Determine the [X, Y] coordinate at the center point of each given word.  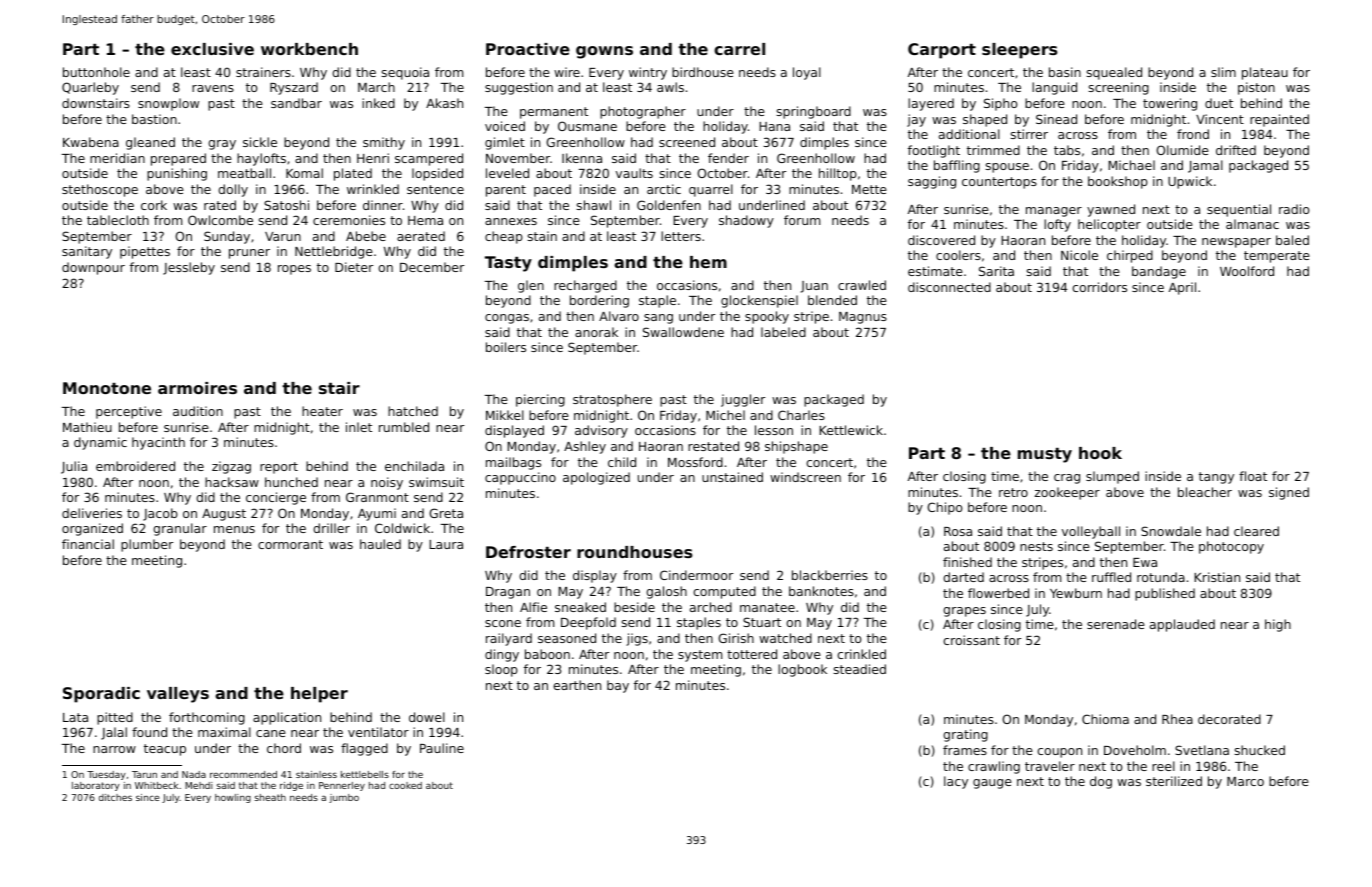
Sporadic [101, 695]
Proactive [528, 49]
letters [681, 236]
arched [711, 607]
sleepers [1019, 51]
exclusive [212, 49]
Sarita [996, 271]
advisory [601, 431]
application [287, 718]
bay [618, 686]
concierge [276, 498]
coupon [1059, 753]
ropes [294, 270]
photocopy [1231, 547]
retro [1013, 492]
